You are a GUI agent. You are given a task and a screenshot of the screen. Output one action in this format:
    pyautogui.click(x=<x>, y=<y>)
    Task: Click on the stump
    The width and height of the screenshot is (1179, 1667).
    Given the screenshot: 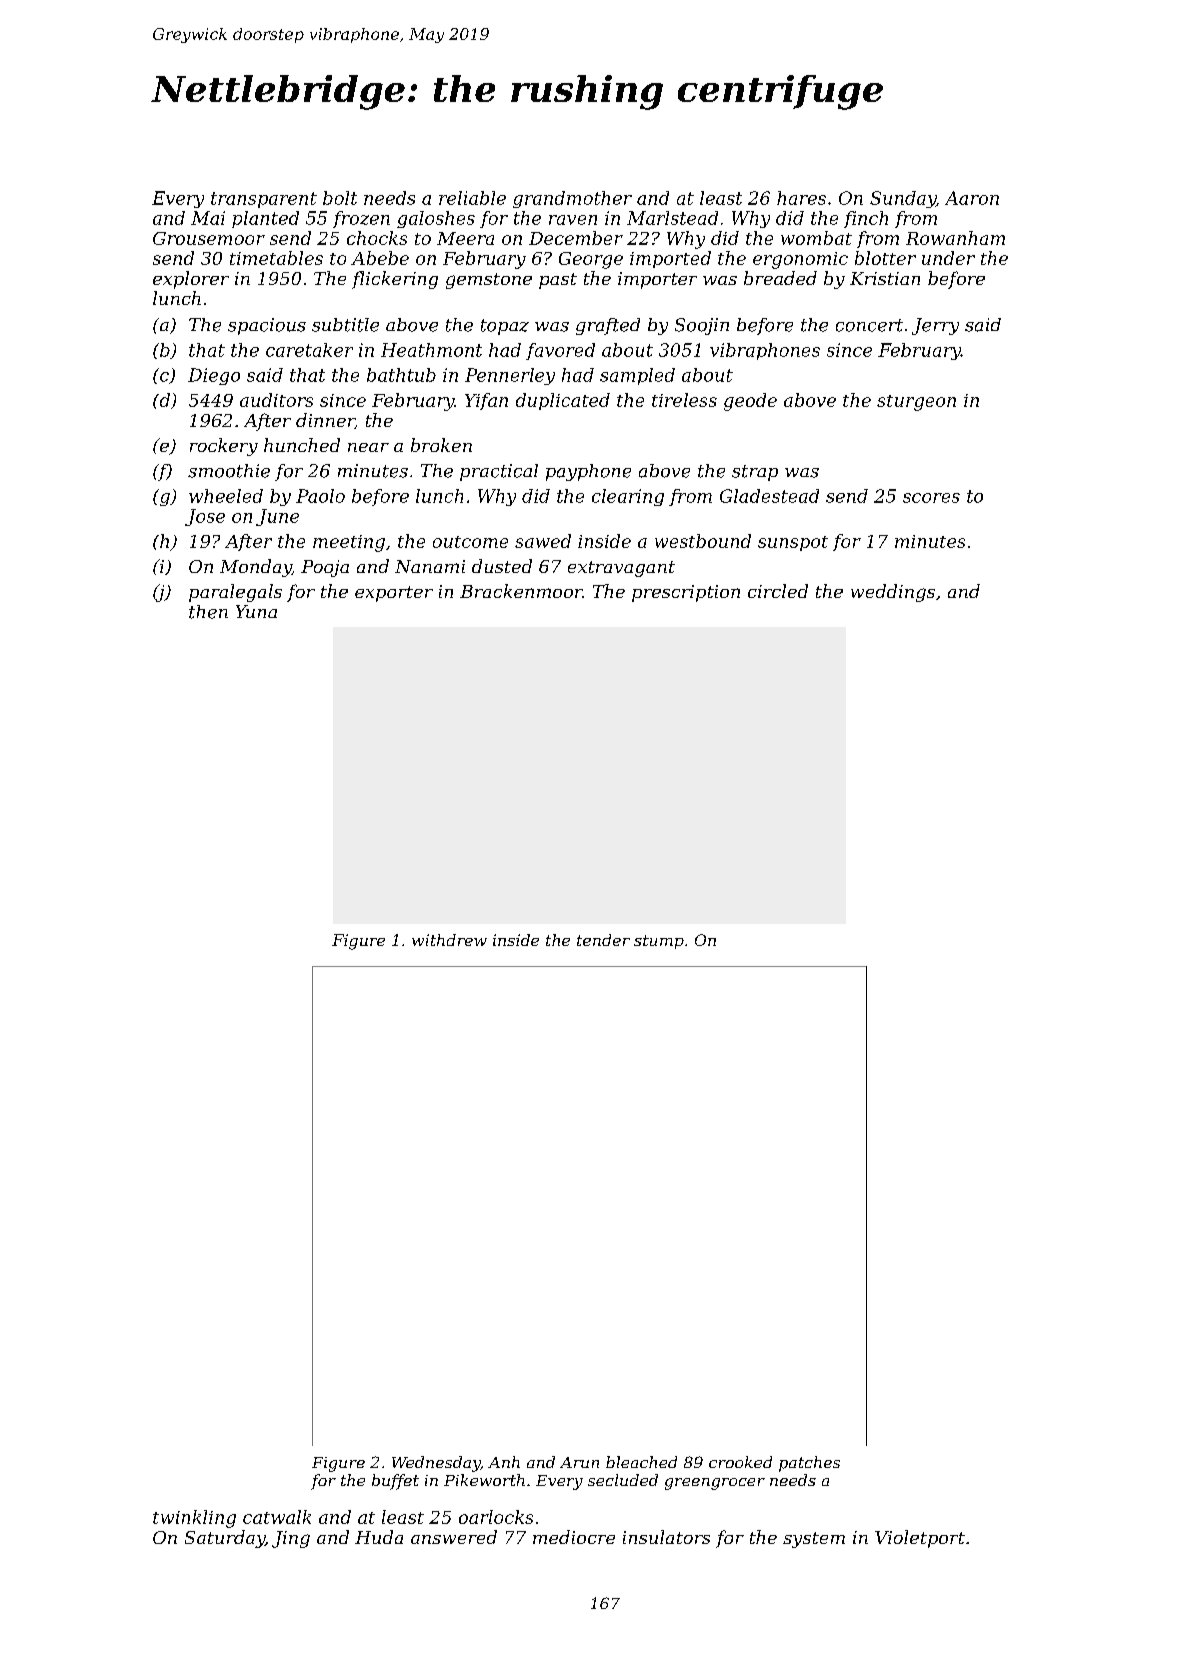 What is the action you would take?
    pyautogui.click(x=659, y=942)
